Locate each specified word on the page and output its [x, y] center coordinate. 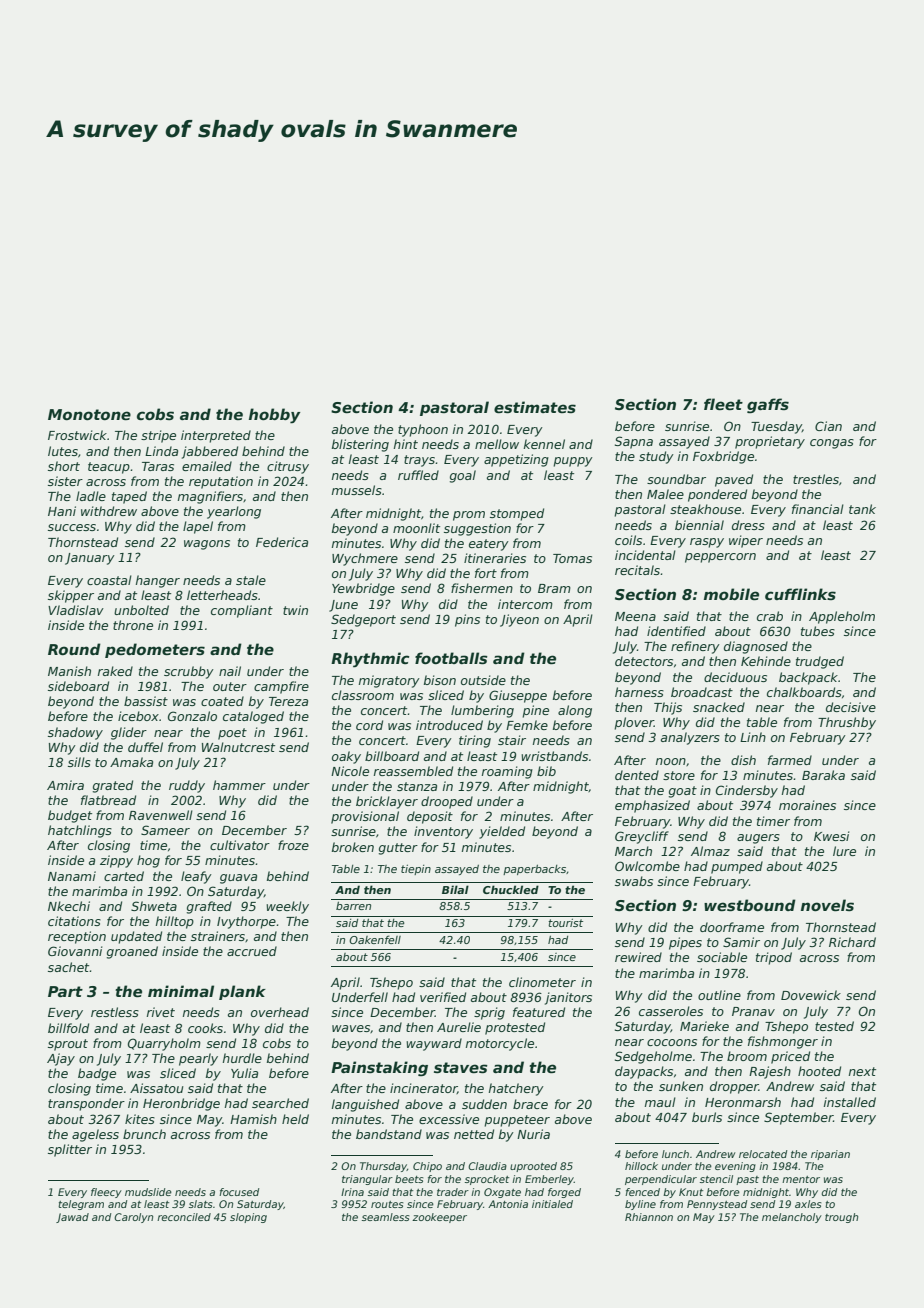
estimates [535, 407]
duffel [145, 747]
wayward [434, 1044]
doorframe [732, 927]
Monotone [89, 414]
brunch [144, 1134]
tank [862, 509]
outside [483, 680]
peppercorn [720, 558]
